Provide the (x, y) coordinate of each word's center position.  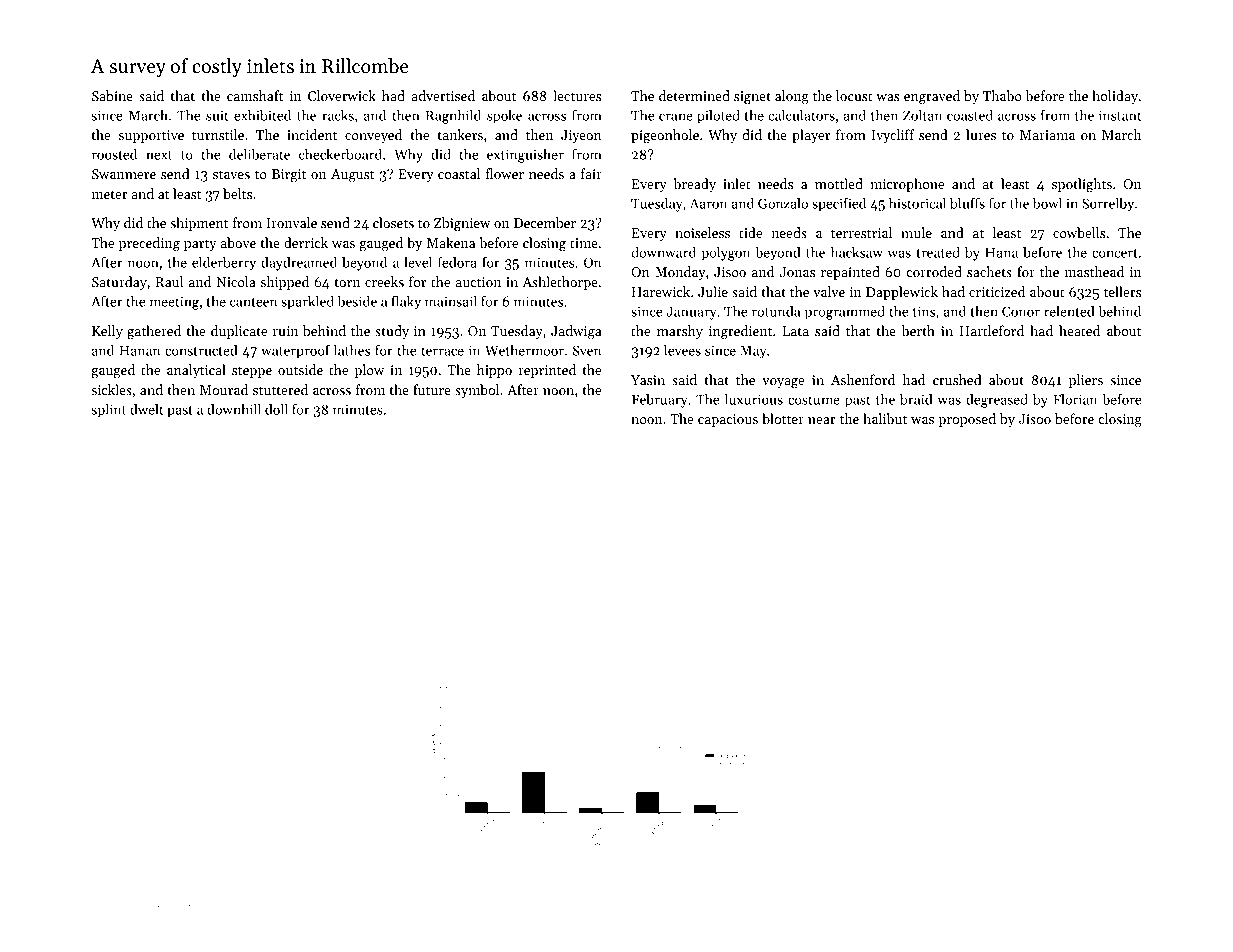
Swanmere (124, 174)
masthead (1094, 271)
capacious (728, 420)
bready (694, 185)
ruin (285, 331)
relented (1069, 311)
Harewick (661, 291)
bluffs (967, 203)
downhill (234, 409)
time (584, 243)
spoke (504, 117)
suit (217, 116)
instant (1120, 115)
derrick (306, 242)
